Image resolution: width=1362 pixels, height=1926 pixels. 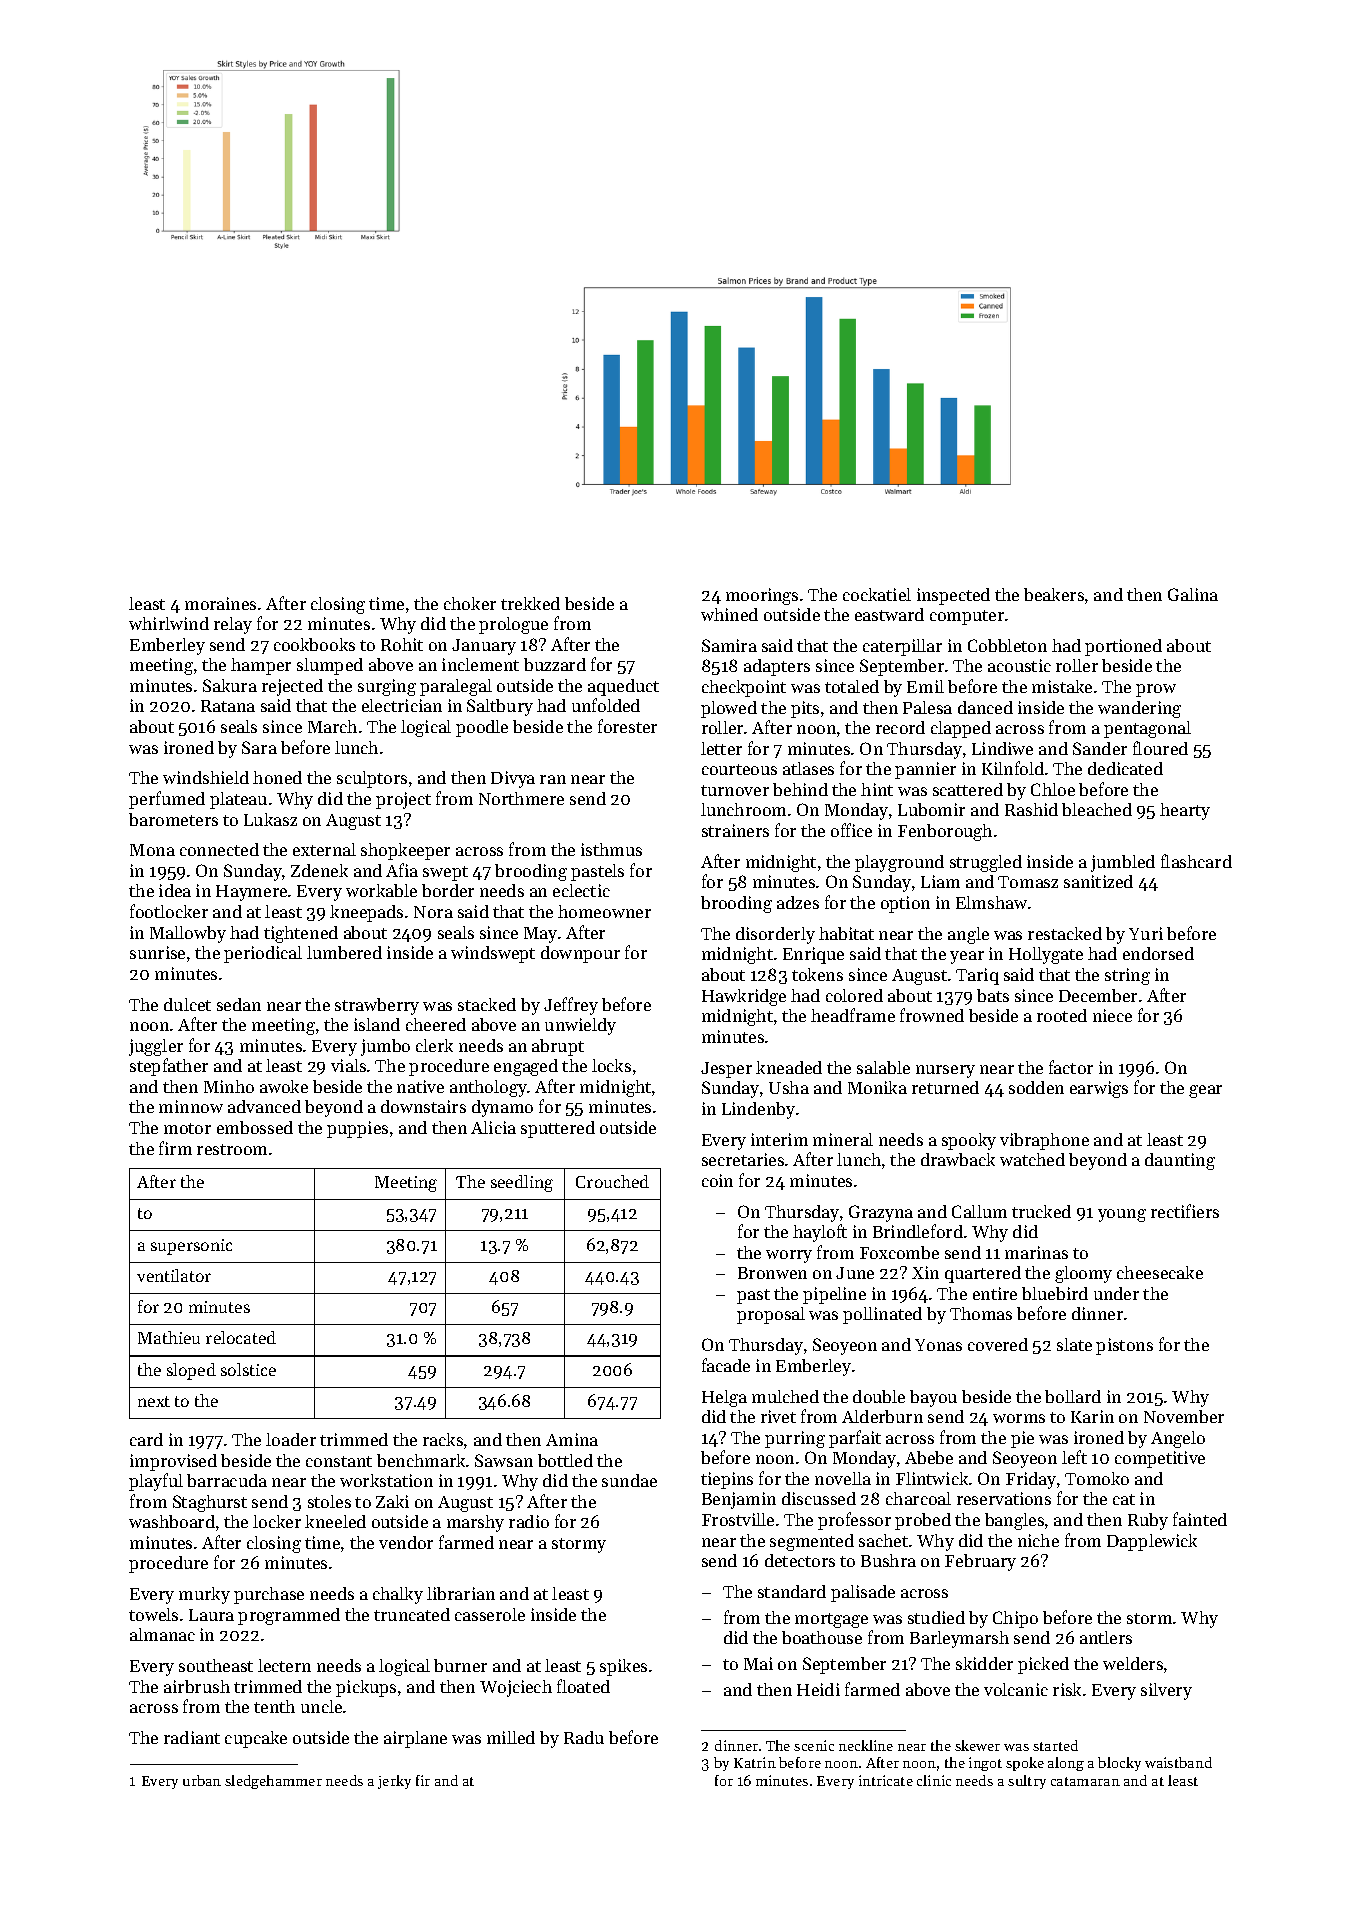 I want to click on playground, so click(x=899, y=863).
